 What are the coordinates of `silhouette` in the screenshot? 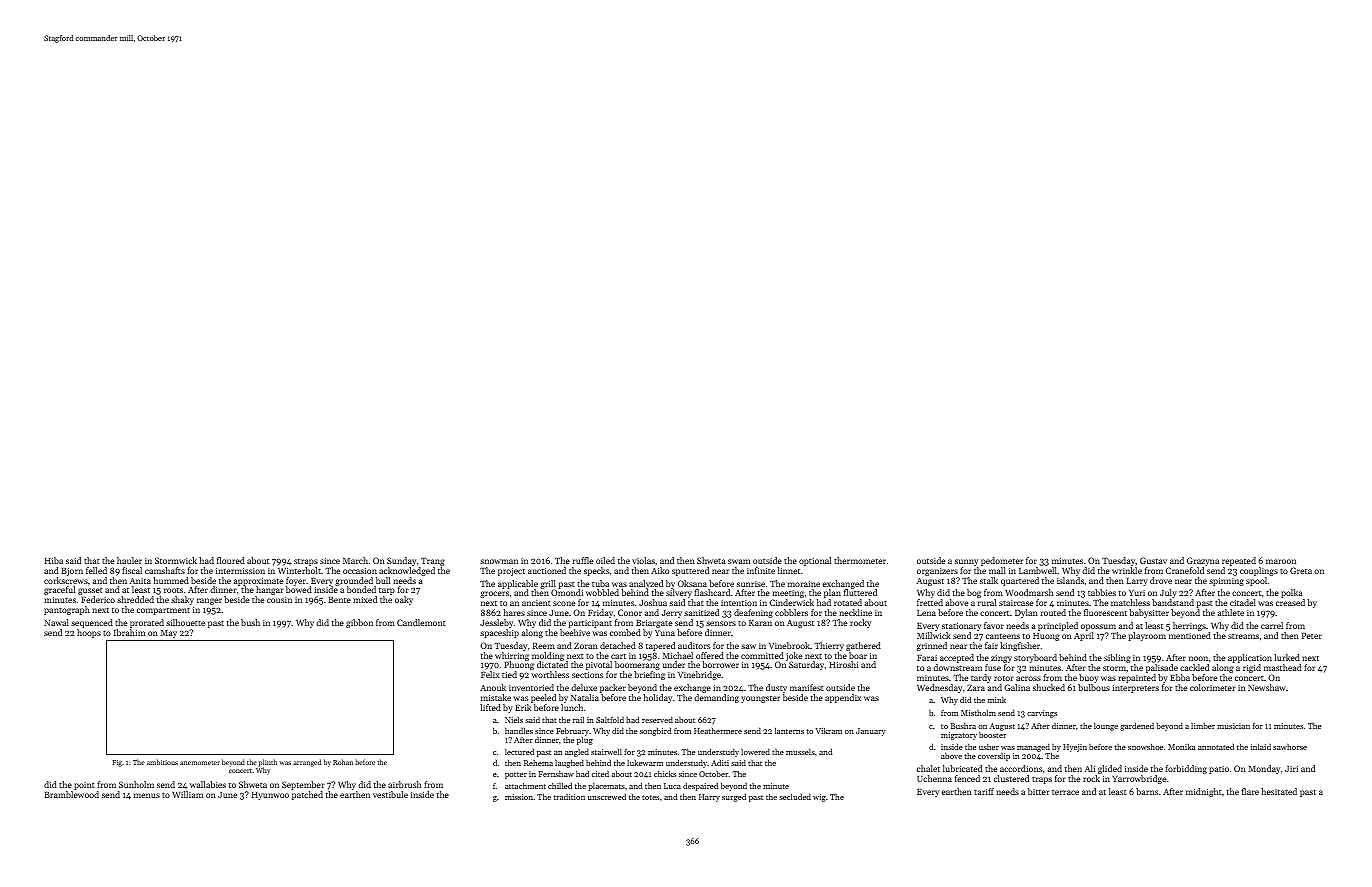 It's located at (185, 622).
